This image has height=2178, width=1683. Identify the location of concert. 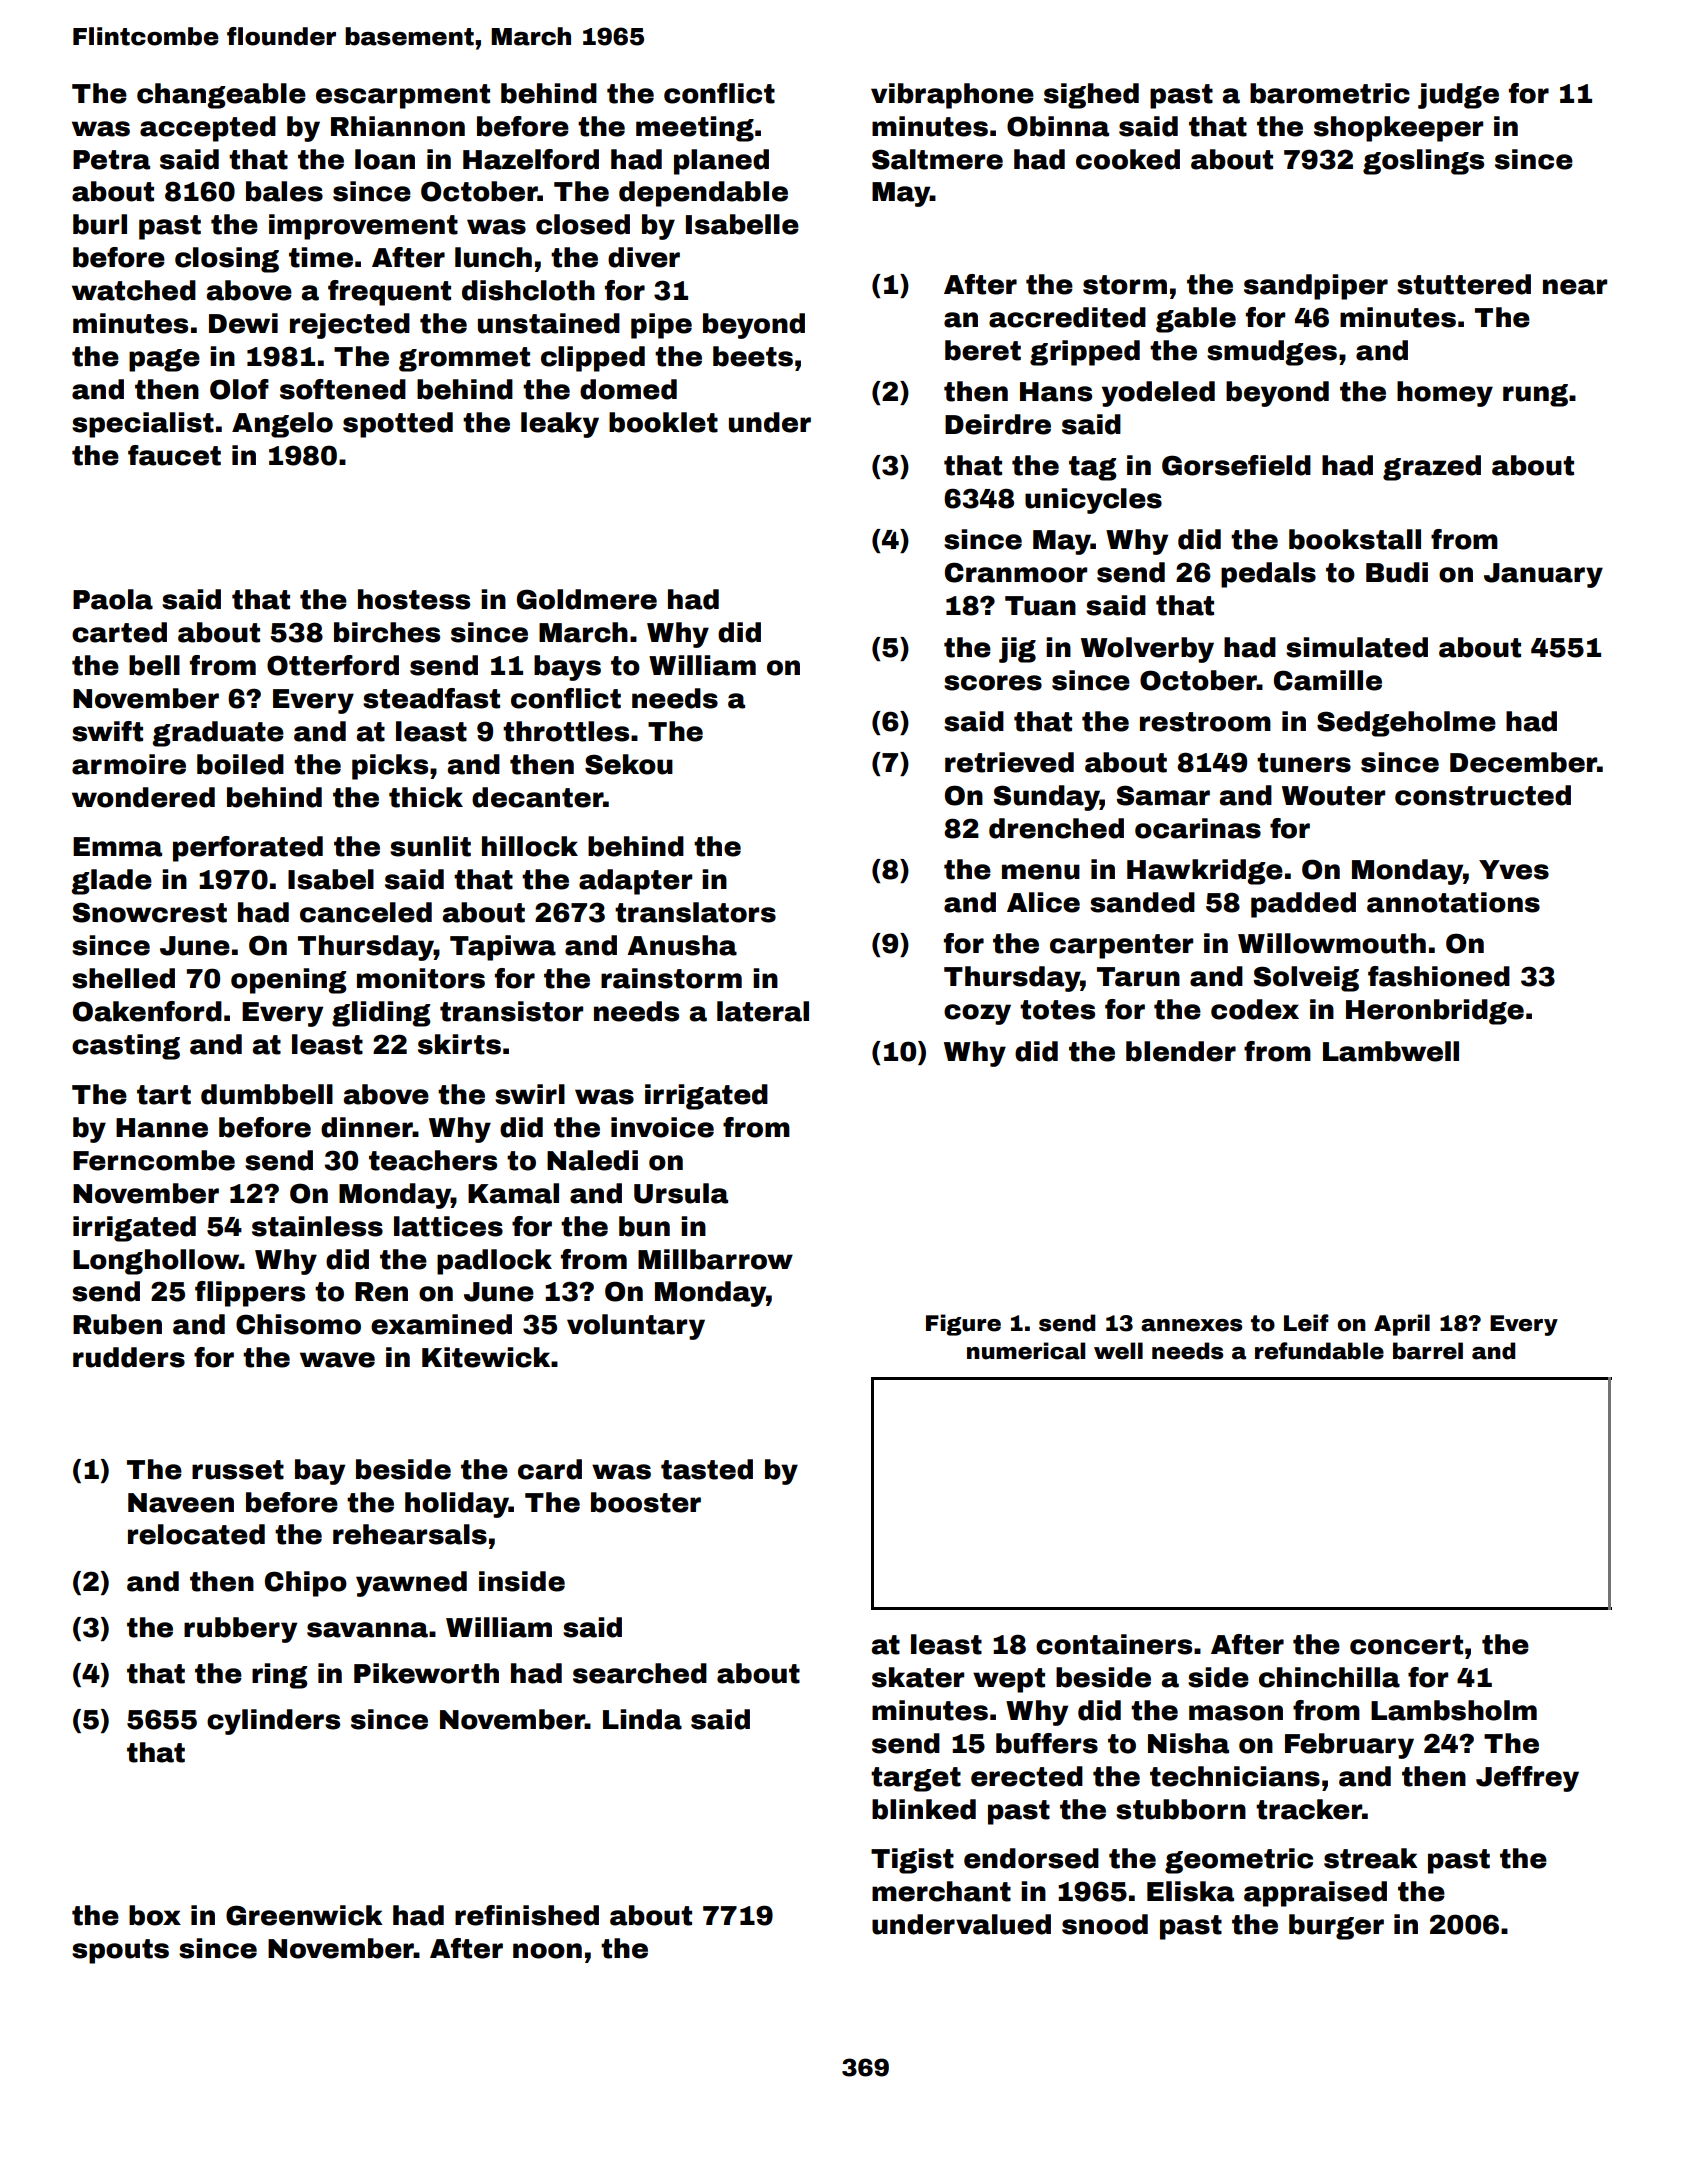
(1406, 1645).
